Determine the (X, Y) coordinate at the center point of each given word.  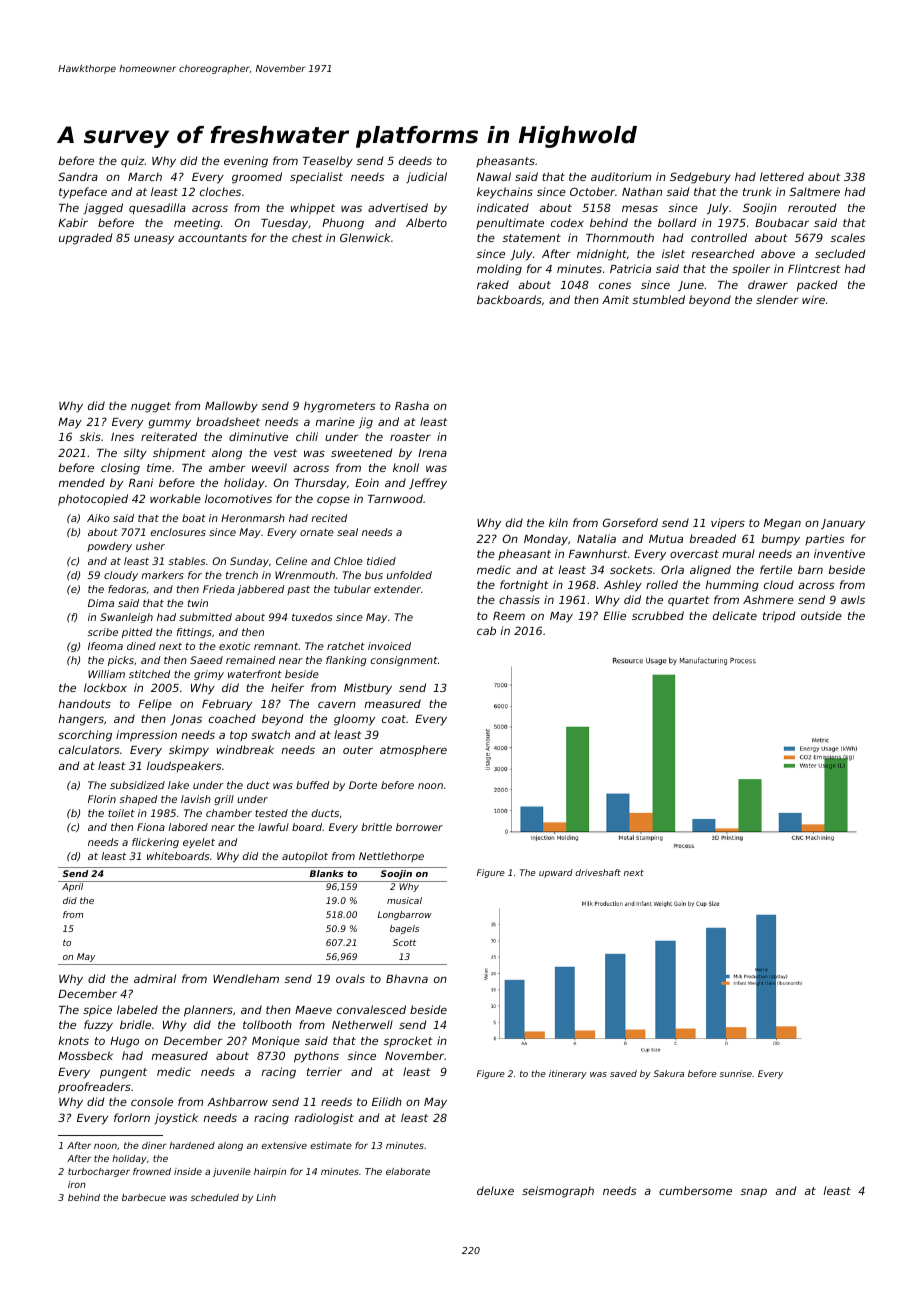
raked (493, 284)
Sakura (668, 1073)
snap (753, 1193)
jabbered (260, 590)
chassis (519, 599)
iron (77, 1184)
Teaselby (328, 162)
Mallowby (231, 407)
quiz (133, 162)
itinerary (568, 1074)
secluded (840, 253)
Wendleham (246, 978)
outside (821, 615)
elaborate (408, 1171)
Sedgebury (700, 178)
